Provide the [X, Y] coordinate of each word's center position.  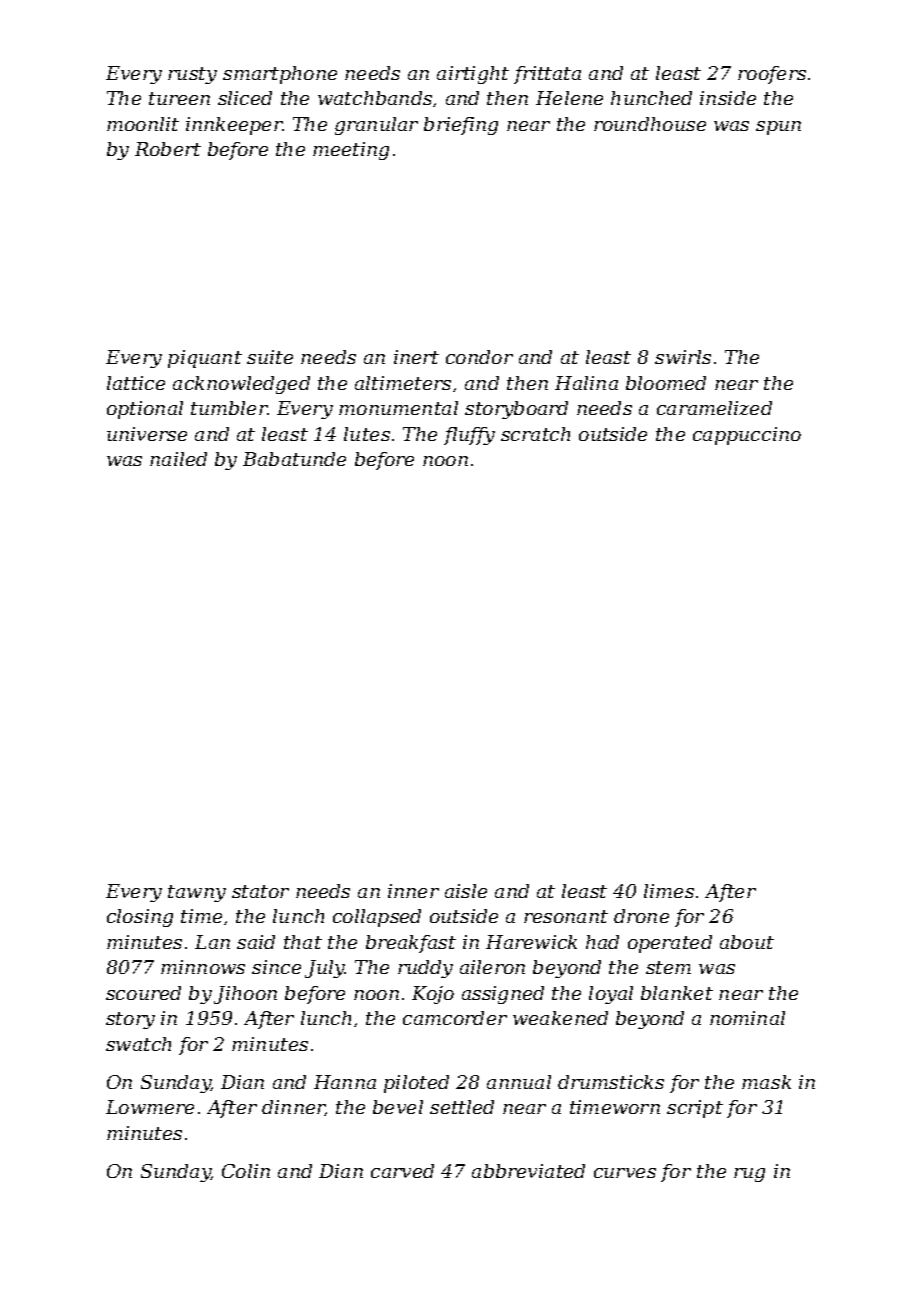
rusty [192, 75]
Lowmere [150, 1107]
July [325, 969]
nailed [178, 459]
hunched [651, 98]
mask [766, 1082]
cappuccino [747, 436]
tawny [197, 893]
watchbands [375, 98]
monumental [398, 408]
